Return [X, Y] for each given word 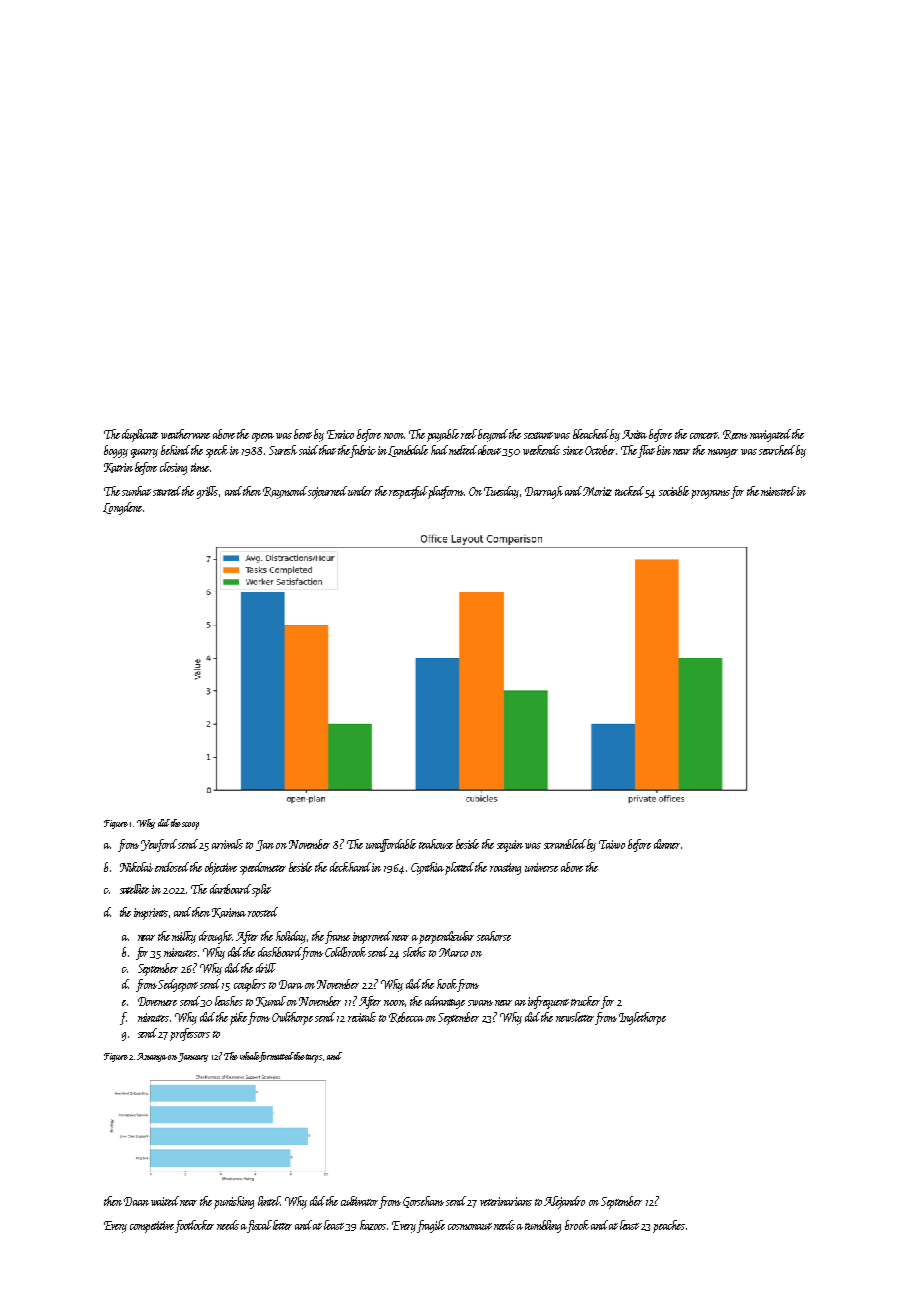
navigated [770, 435]
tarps [314, 1058]
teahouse [436, 844]
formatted [276, 1057]
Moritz [597, 491]
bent [303, 434]
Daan [136, 1201]
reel [469, 434]
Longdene [122, 508]
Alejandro [564, 1202]
